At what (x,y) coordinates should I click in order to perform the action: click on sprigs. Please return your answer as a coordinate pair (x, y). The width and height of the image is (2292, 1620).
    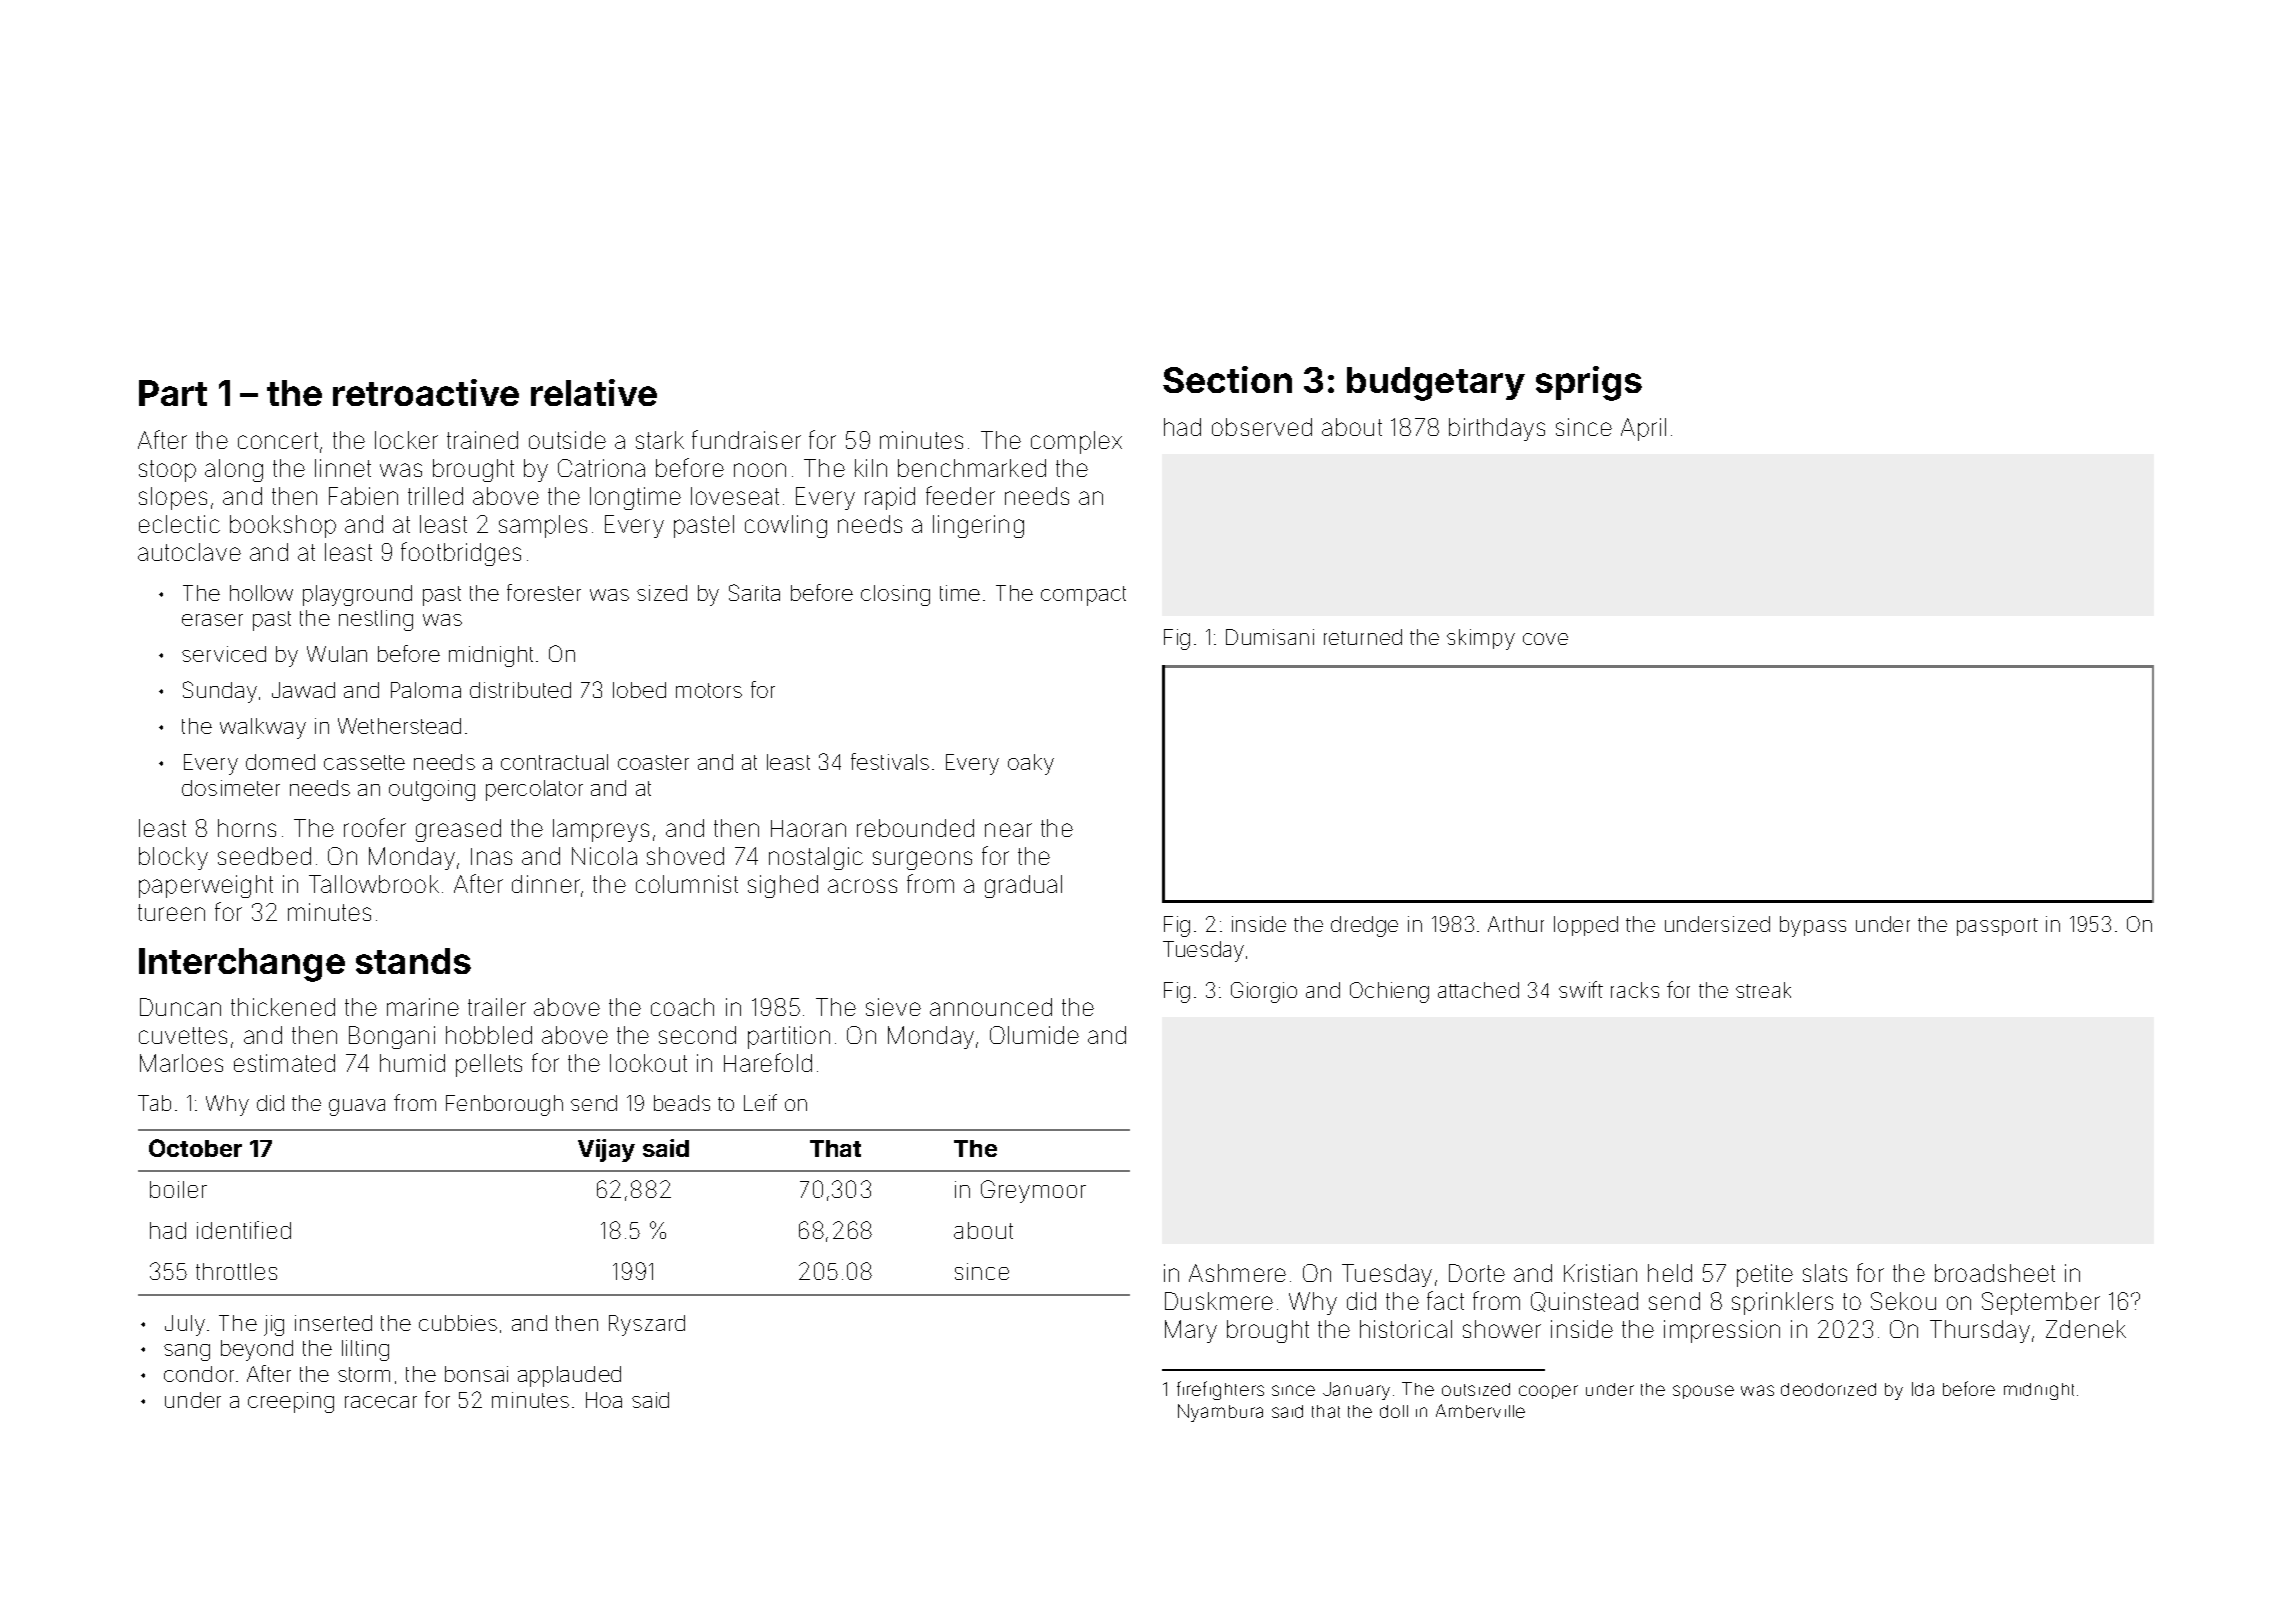
    Looking at the image, I should click on (1589, 383).
